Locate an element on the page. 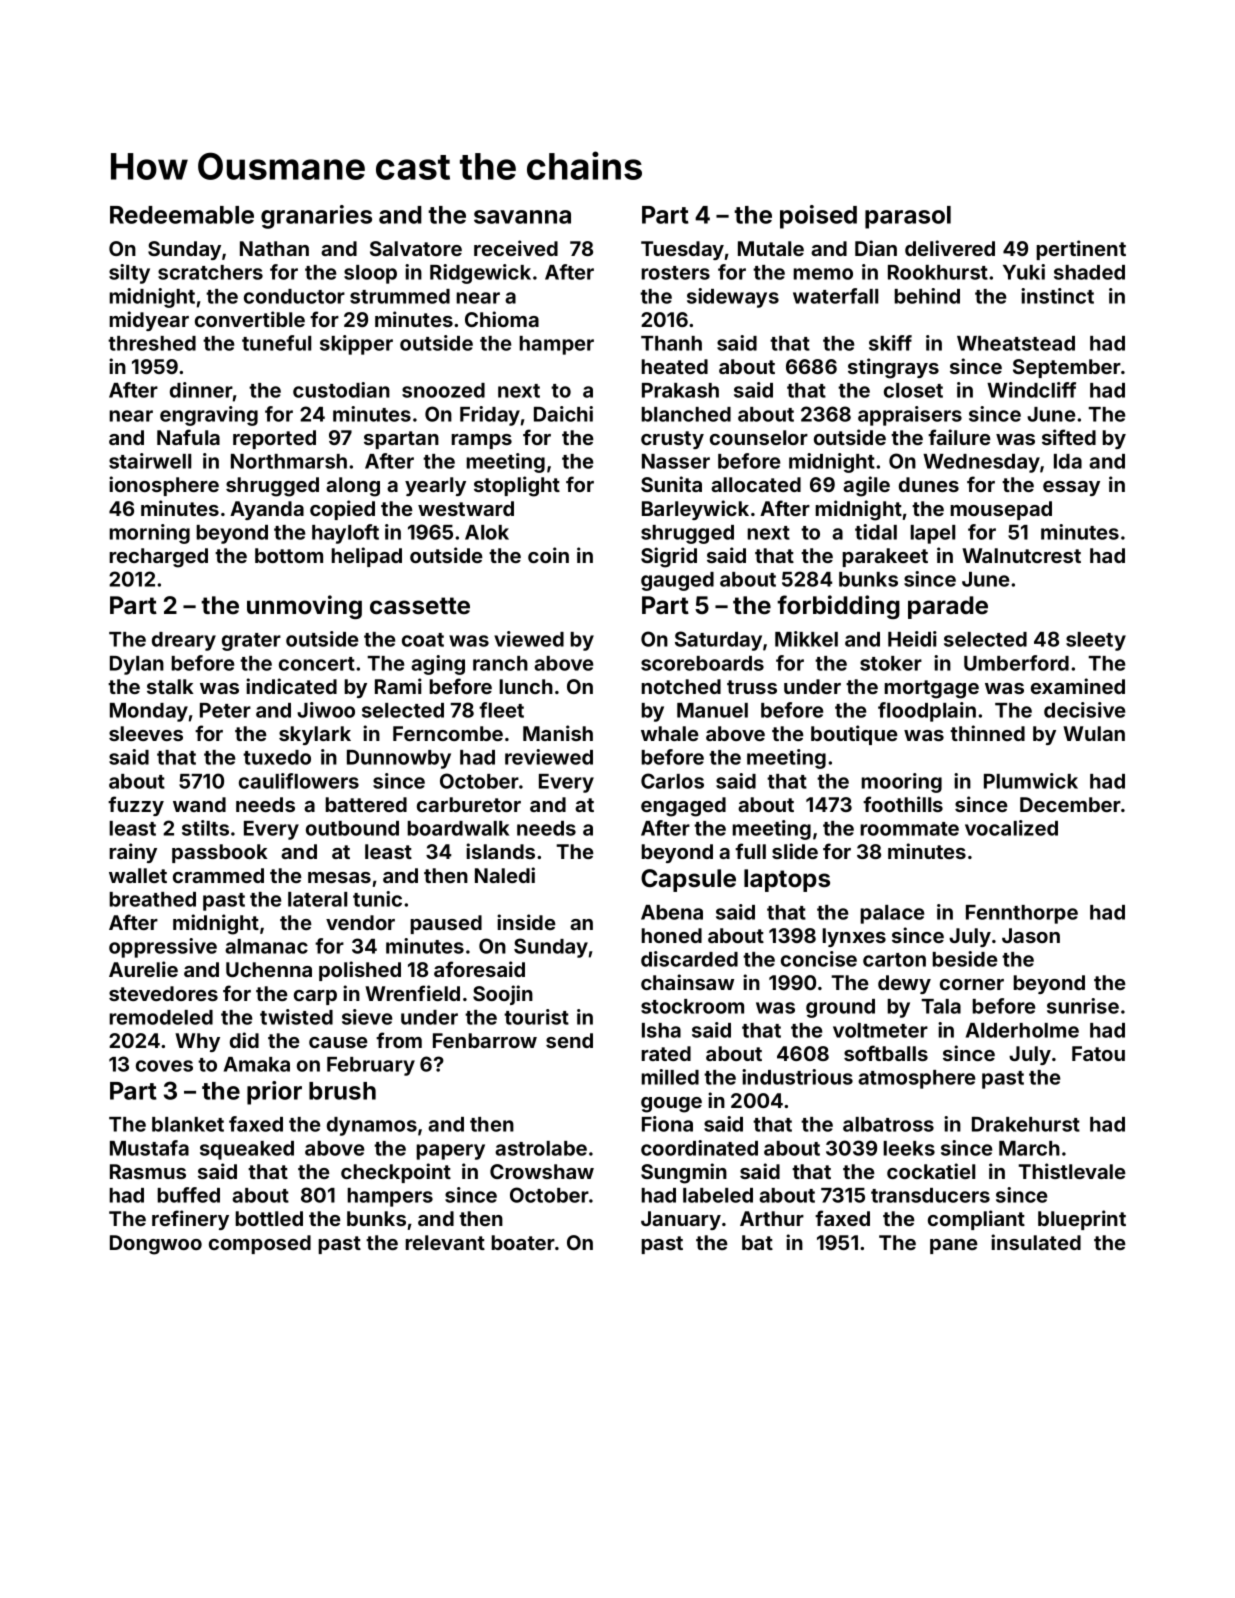  parakeet is located at coordinates (885, 557).
